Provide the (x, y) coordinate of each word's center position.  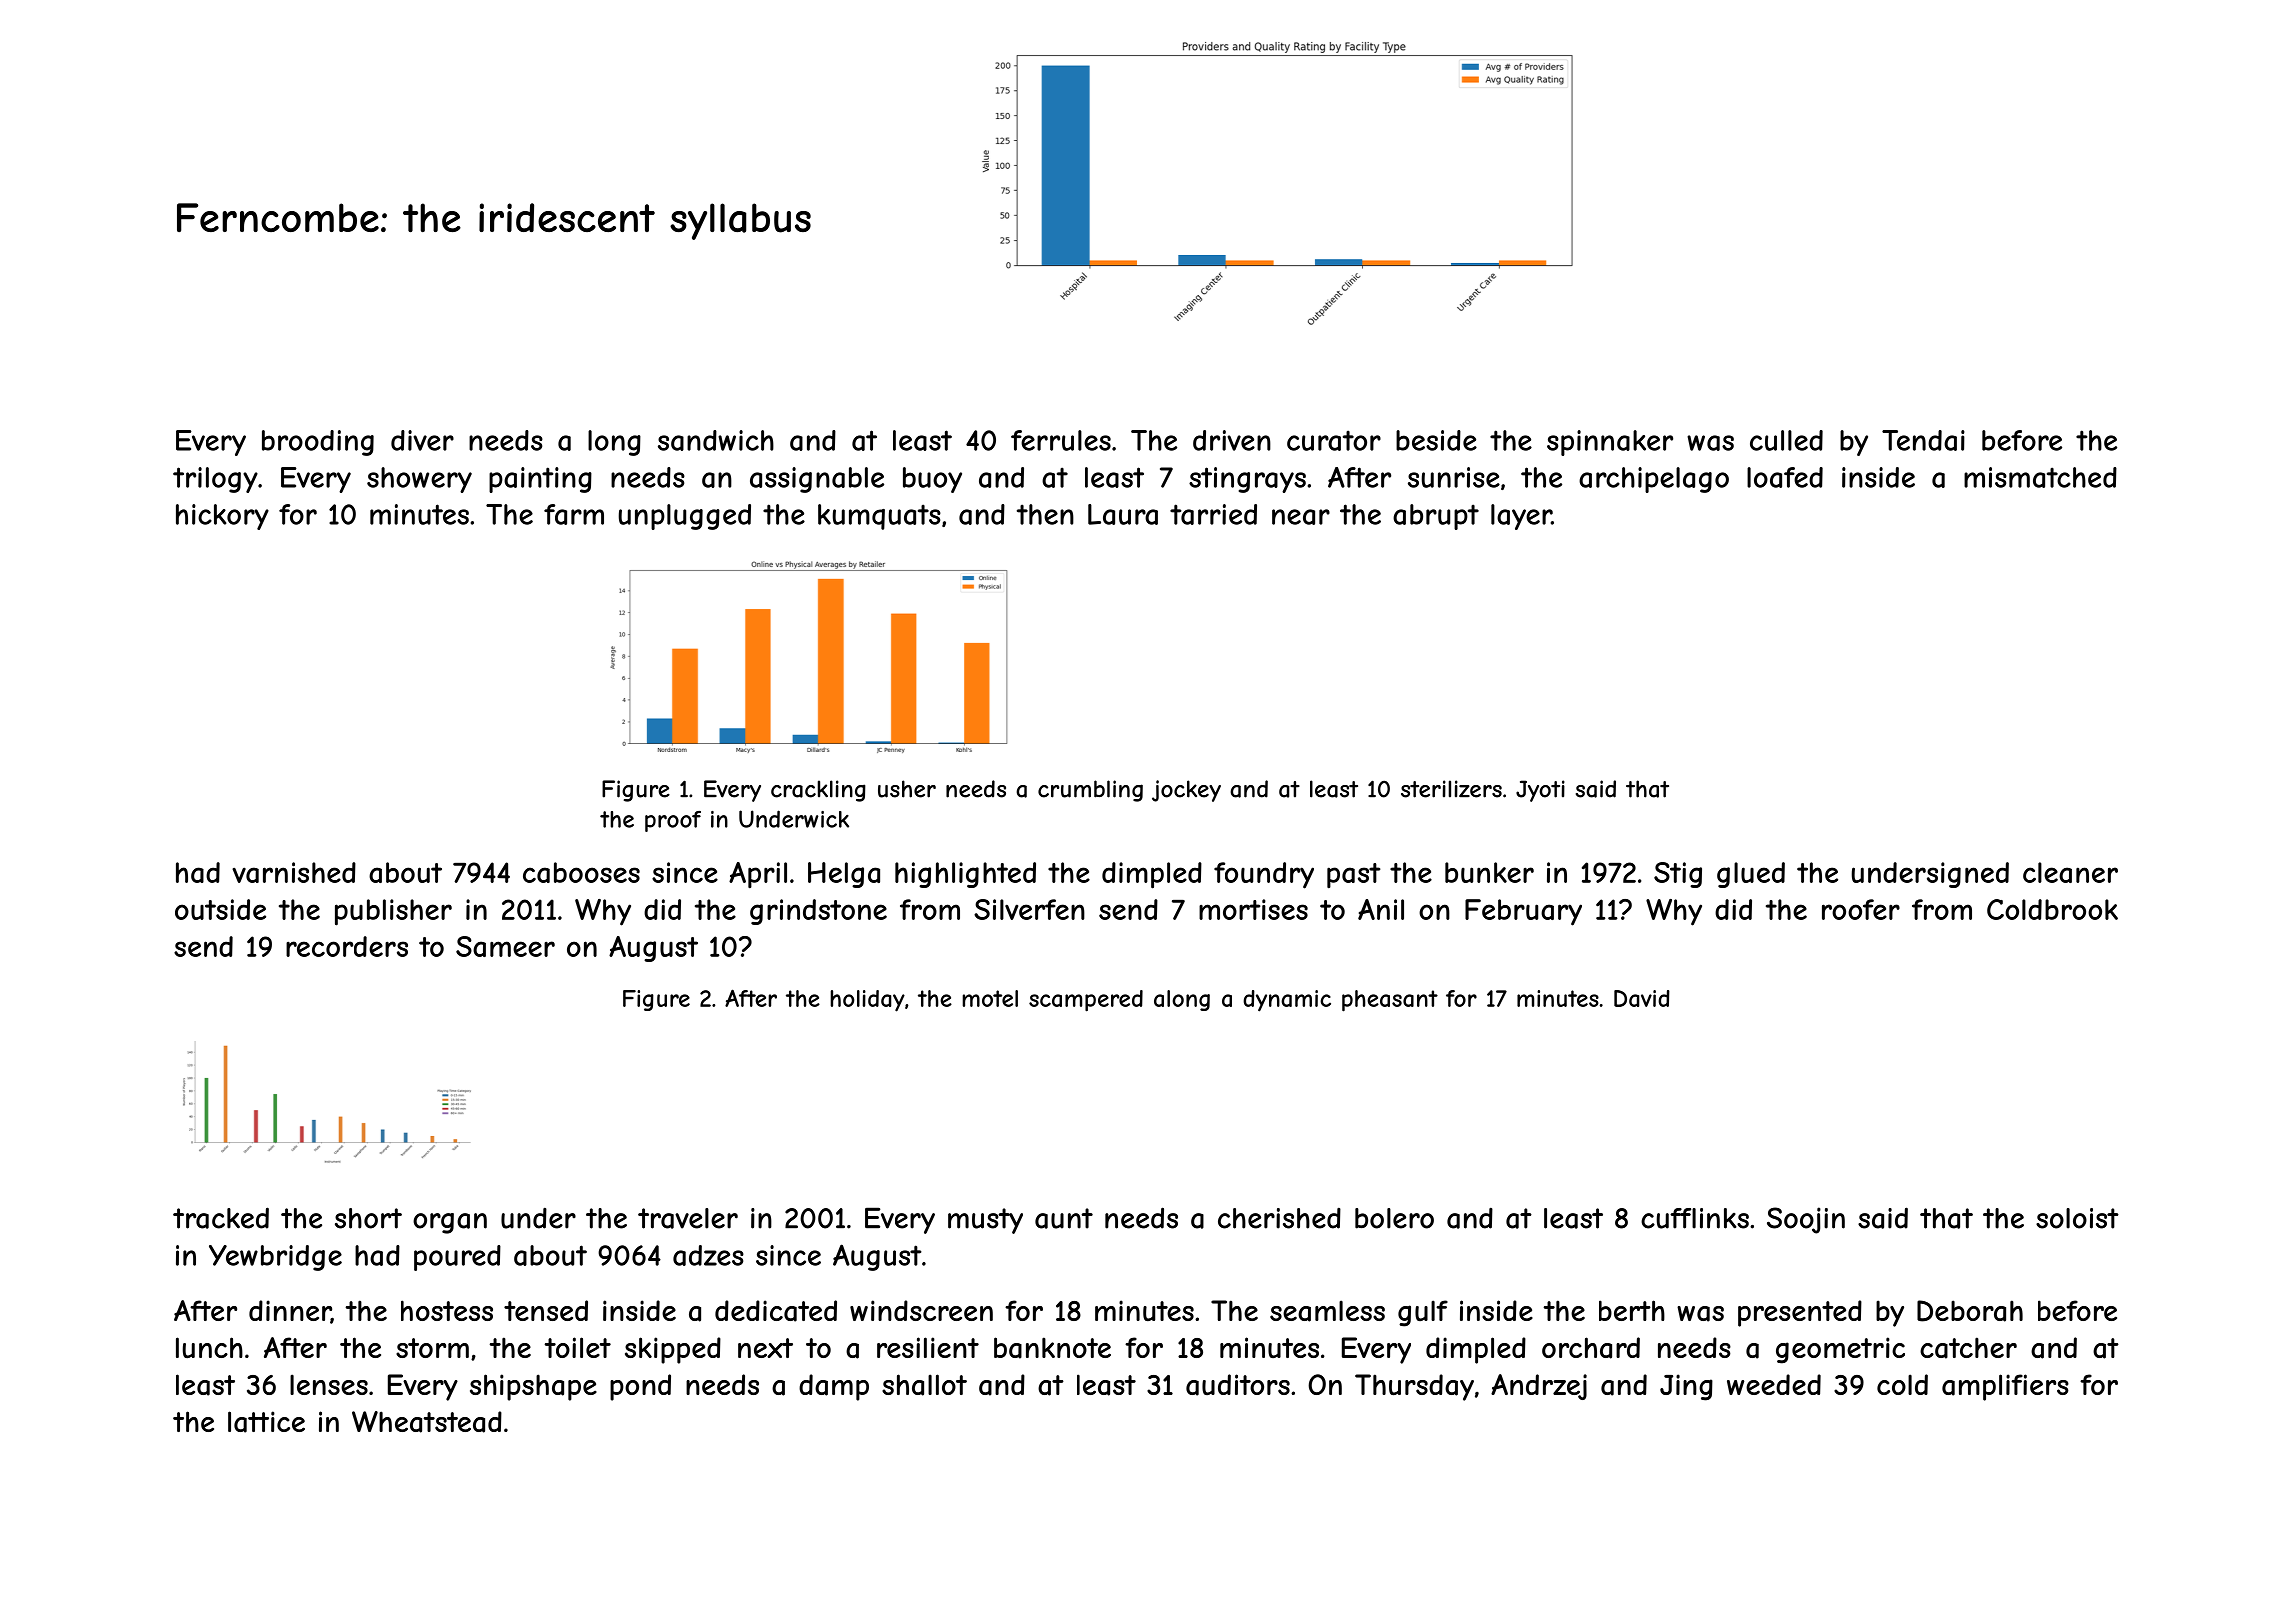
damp (834, 1387)
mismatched (2040, 477)
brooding (318, 443)
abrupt (1436, 517)
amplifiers (2005, 1387)
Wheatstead (427, 1422)
